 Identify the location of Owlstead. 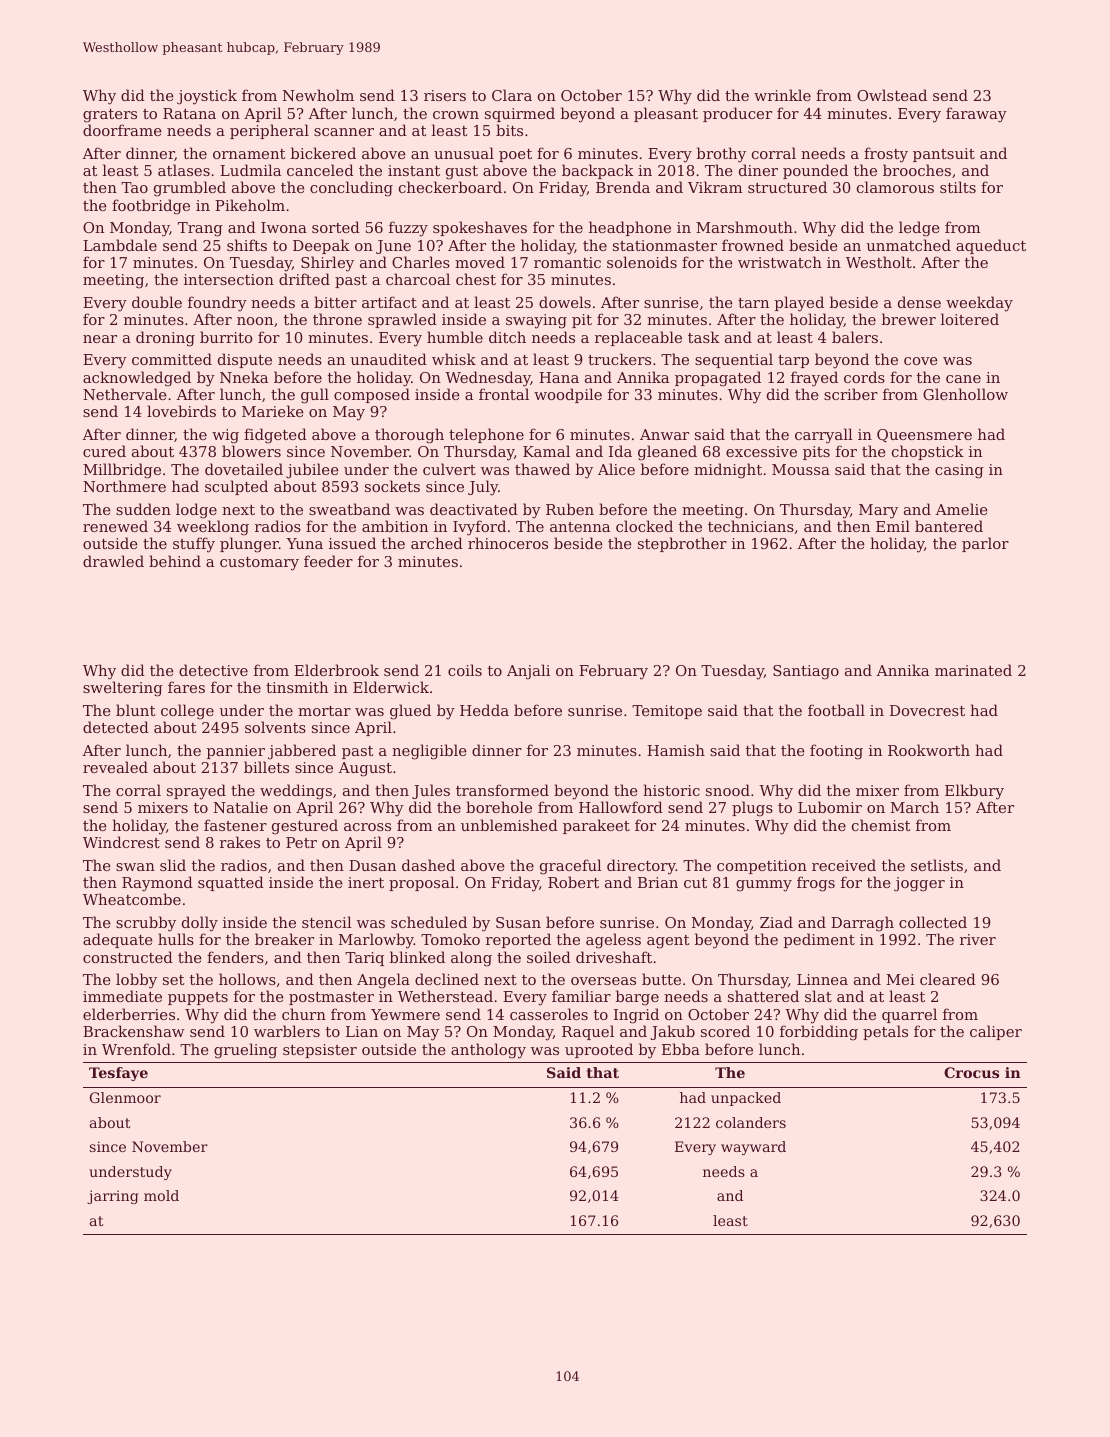
(892, 95).
